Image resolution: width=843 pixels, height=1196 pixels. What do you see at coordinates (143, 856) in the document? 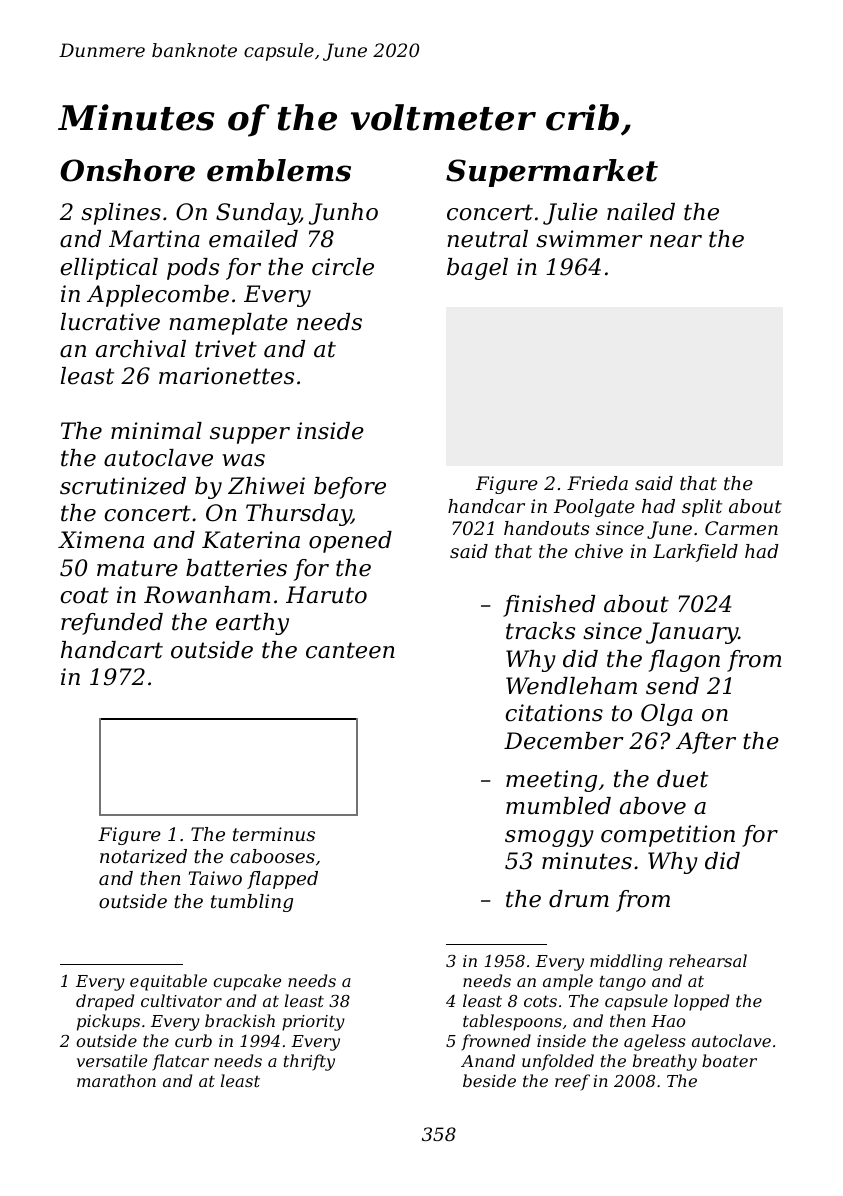
I see `notarized` at bounding box center [143, 856].
